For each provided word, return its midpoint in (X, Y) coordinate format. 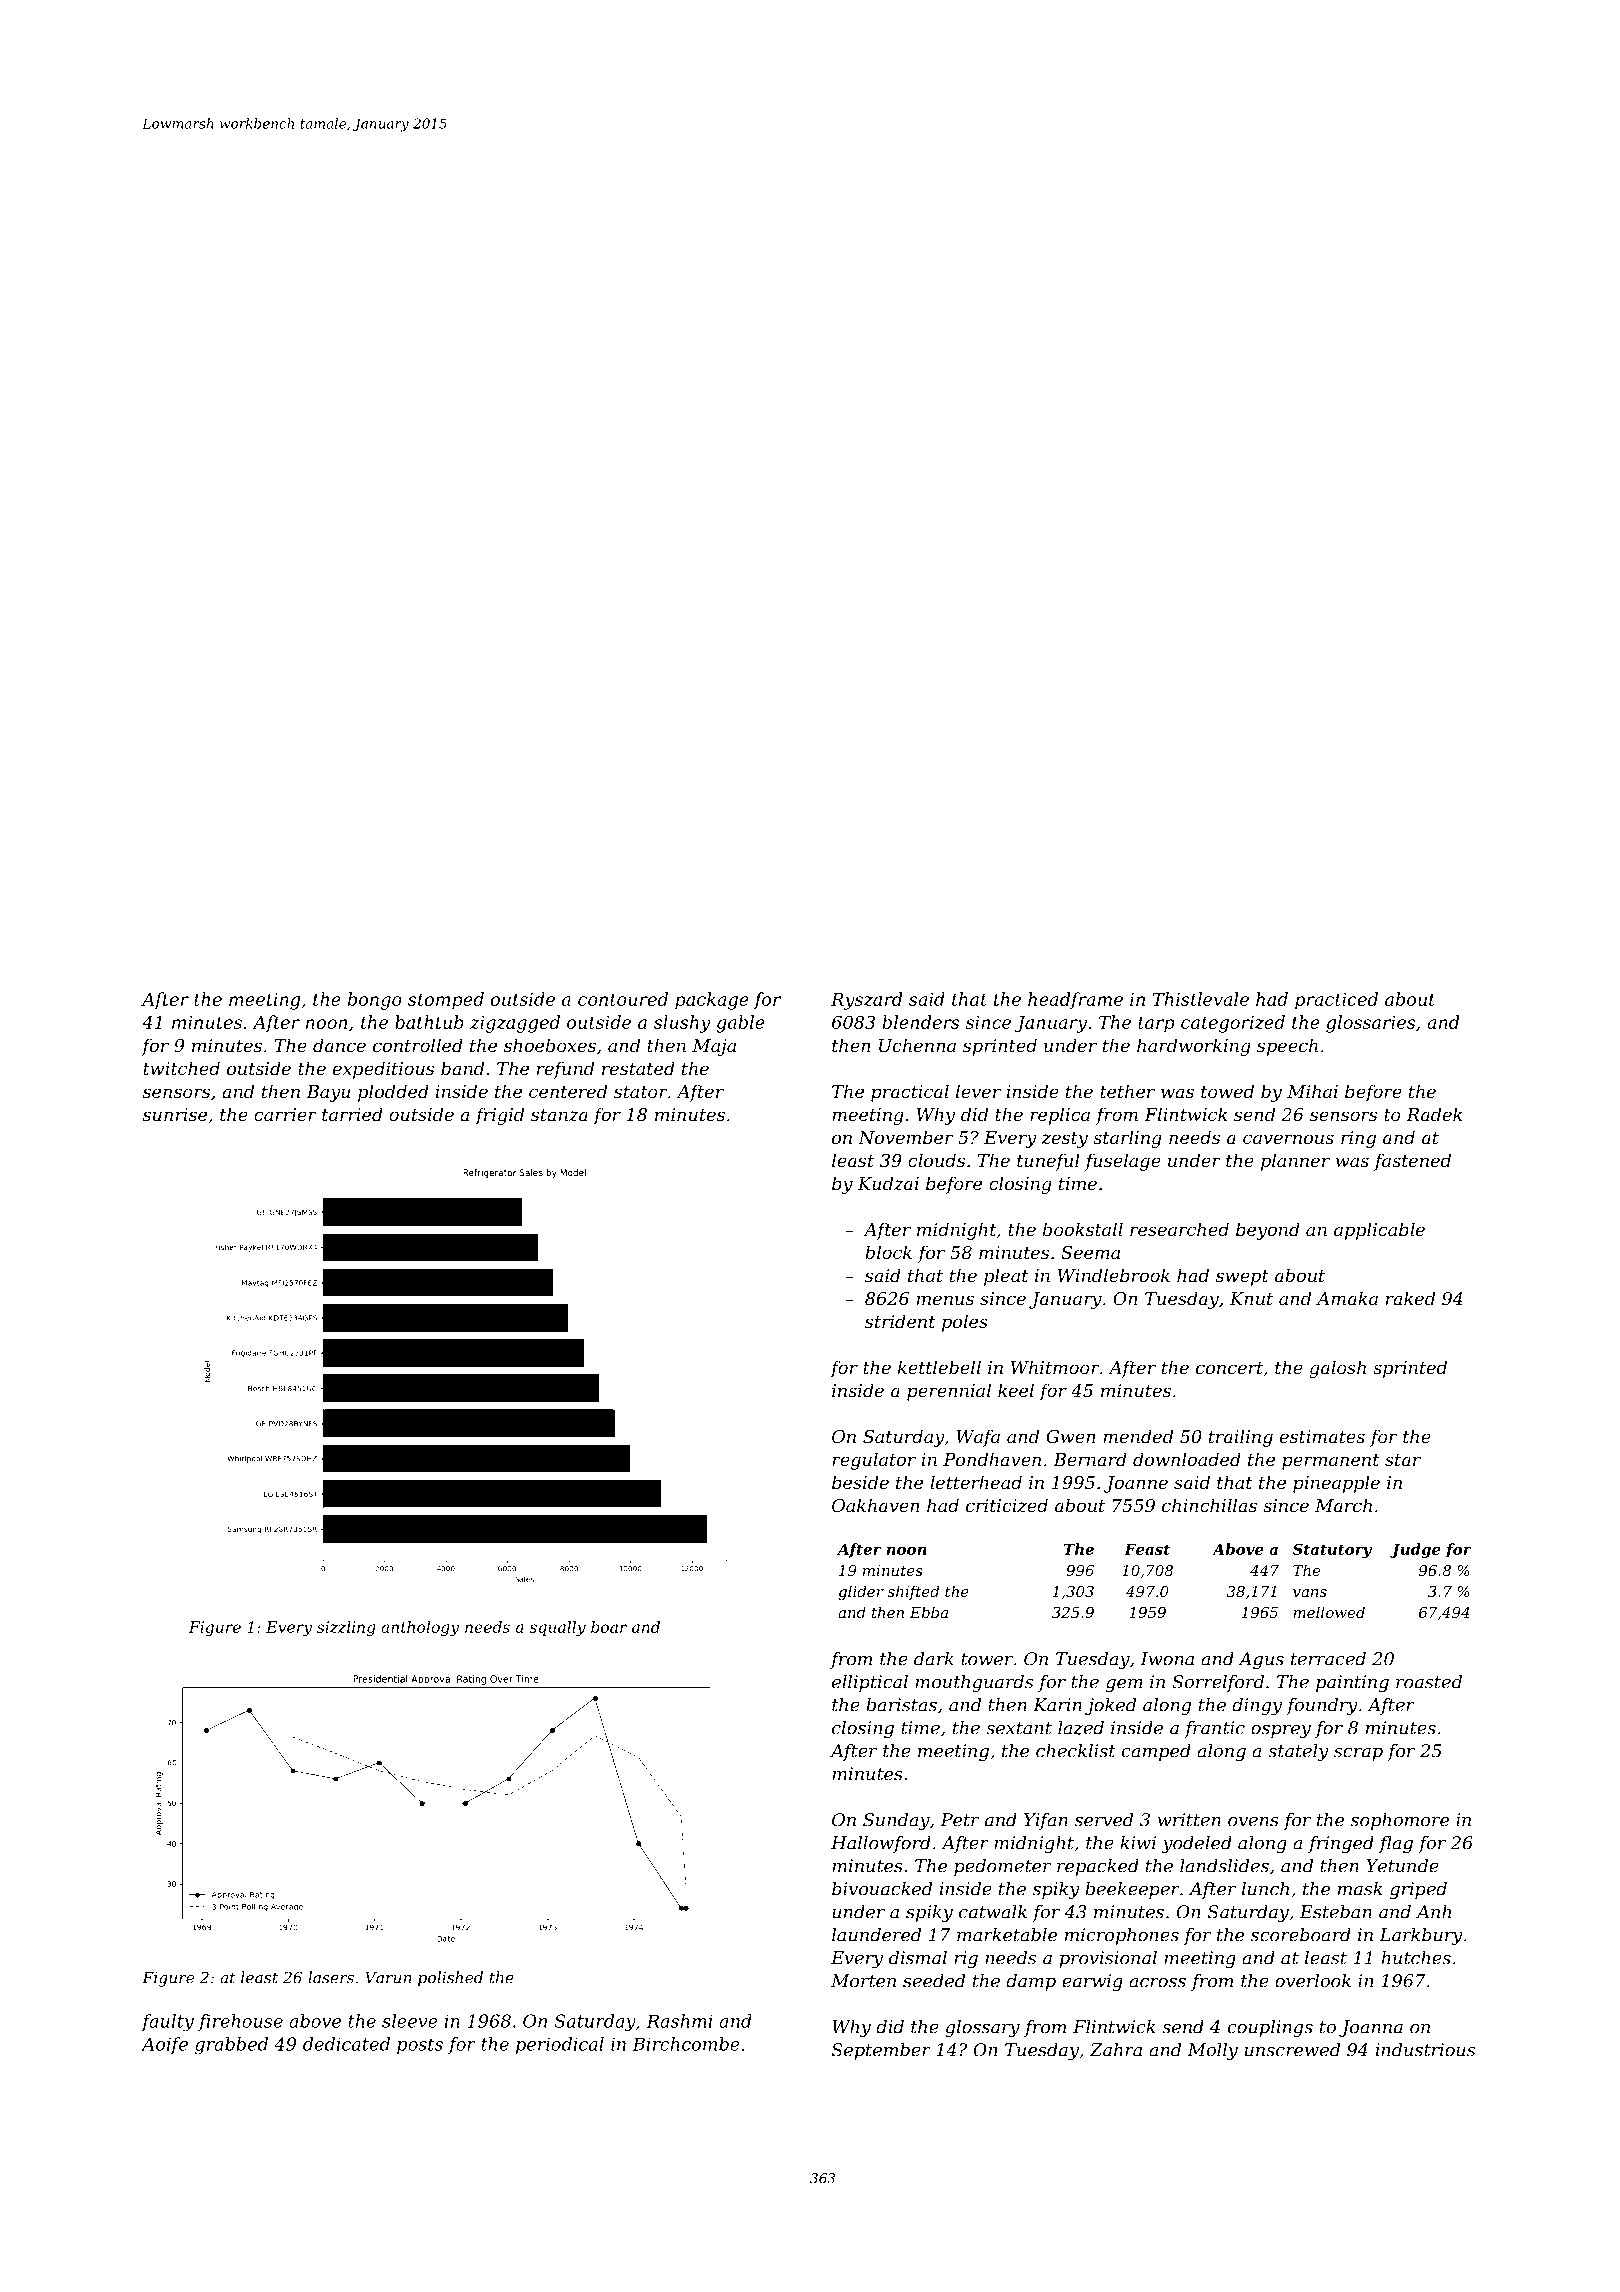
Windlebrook (1114, 1275)
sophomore (1400, 1821)
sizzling (346, 1628)
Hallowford (881, 1844)
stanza (559, 1115)
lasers (331, 1977)
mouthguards (974, 1683)
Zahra (1116, 2050)
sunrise (175, 1114)
